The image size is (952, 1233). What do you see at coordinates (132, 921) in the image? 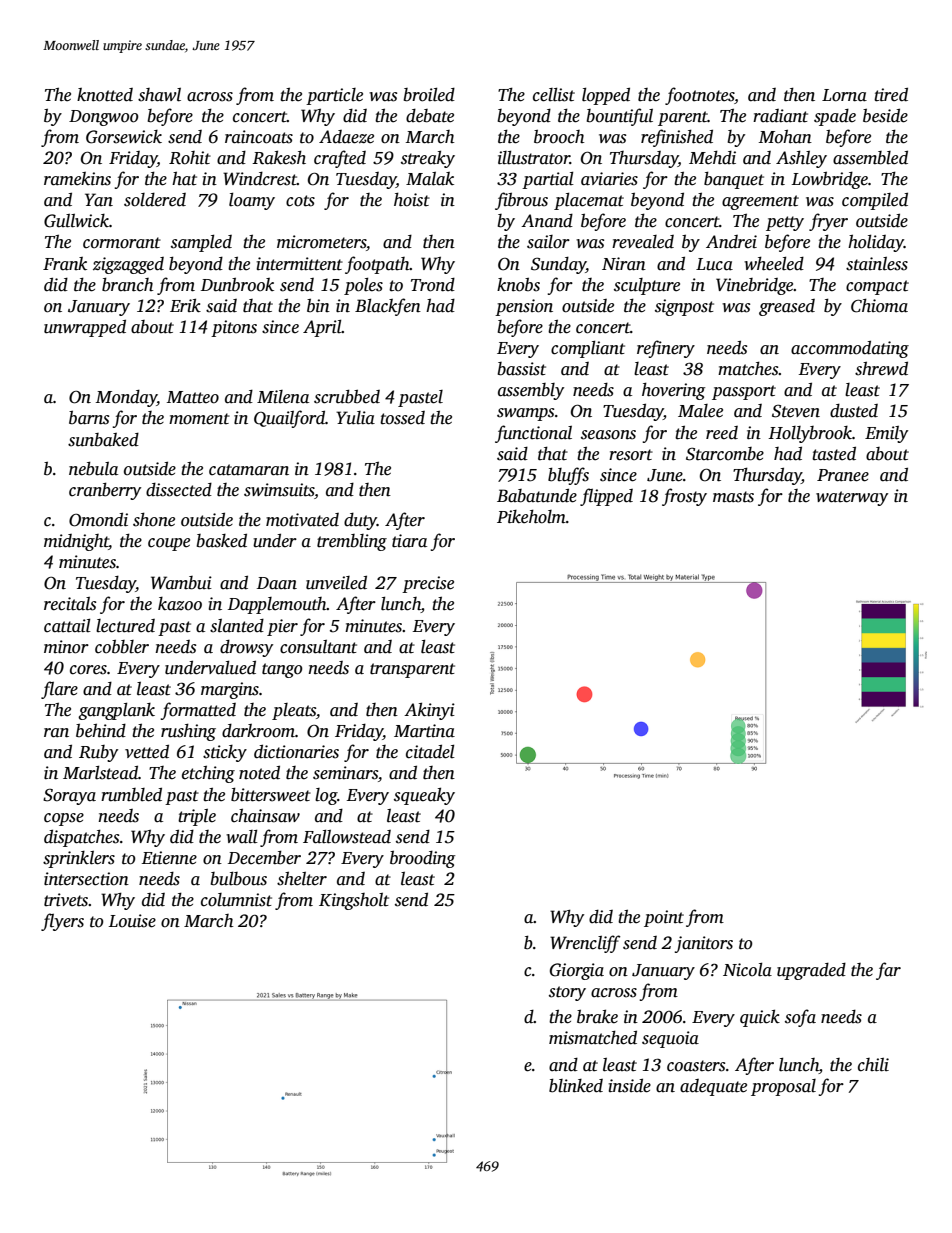
I see `Louise` at bounding box center [132, 921].
